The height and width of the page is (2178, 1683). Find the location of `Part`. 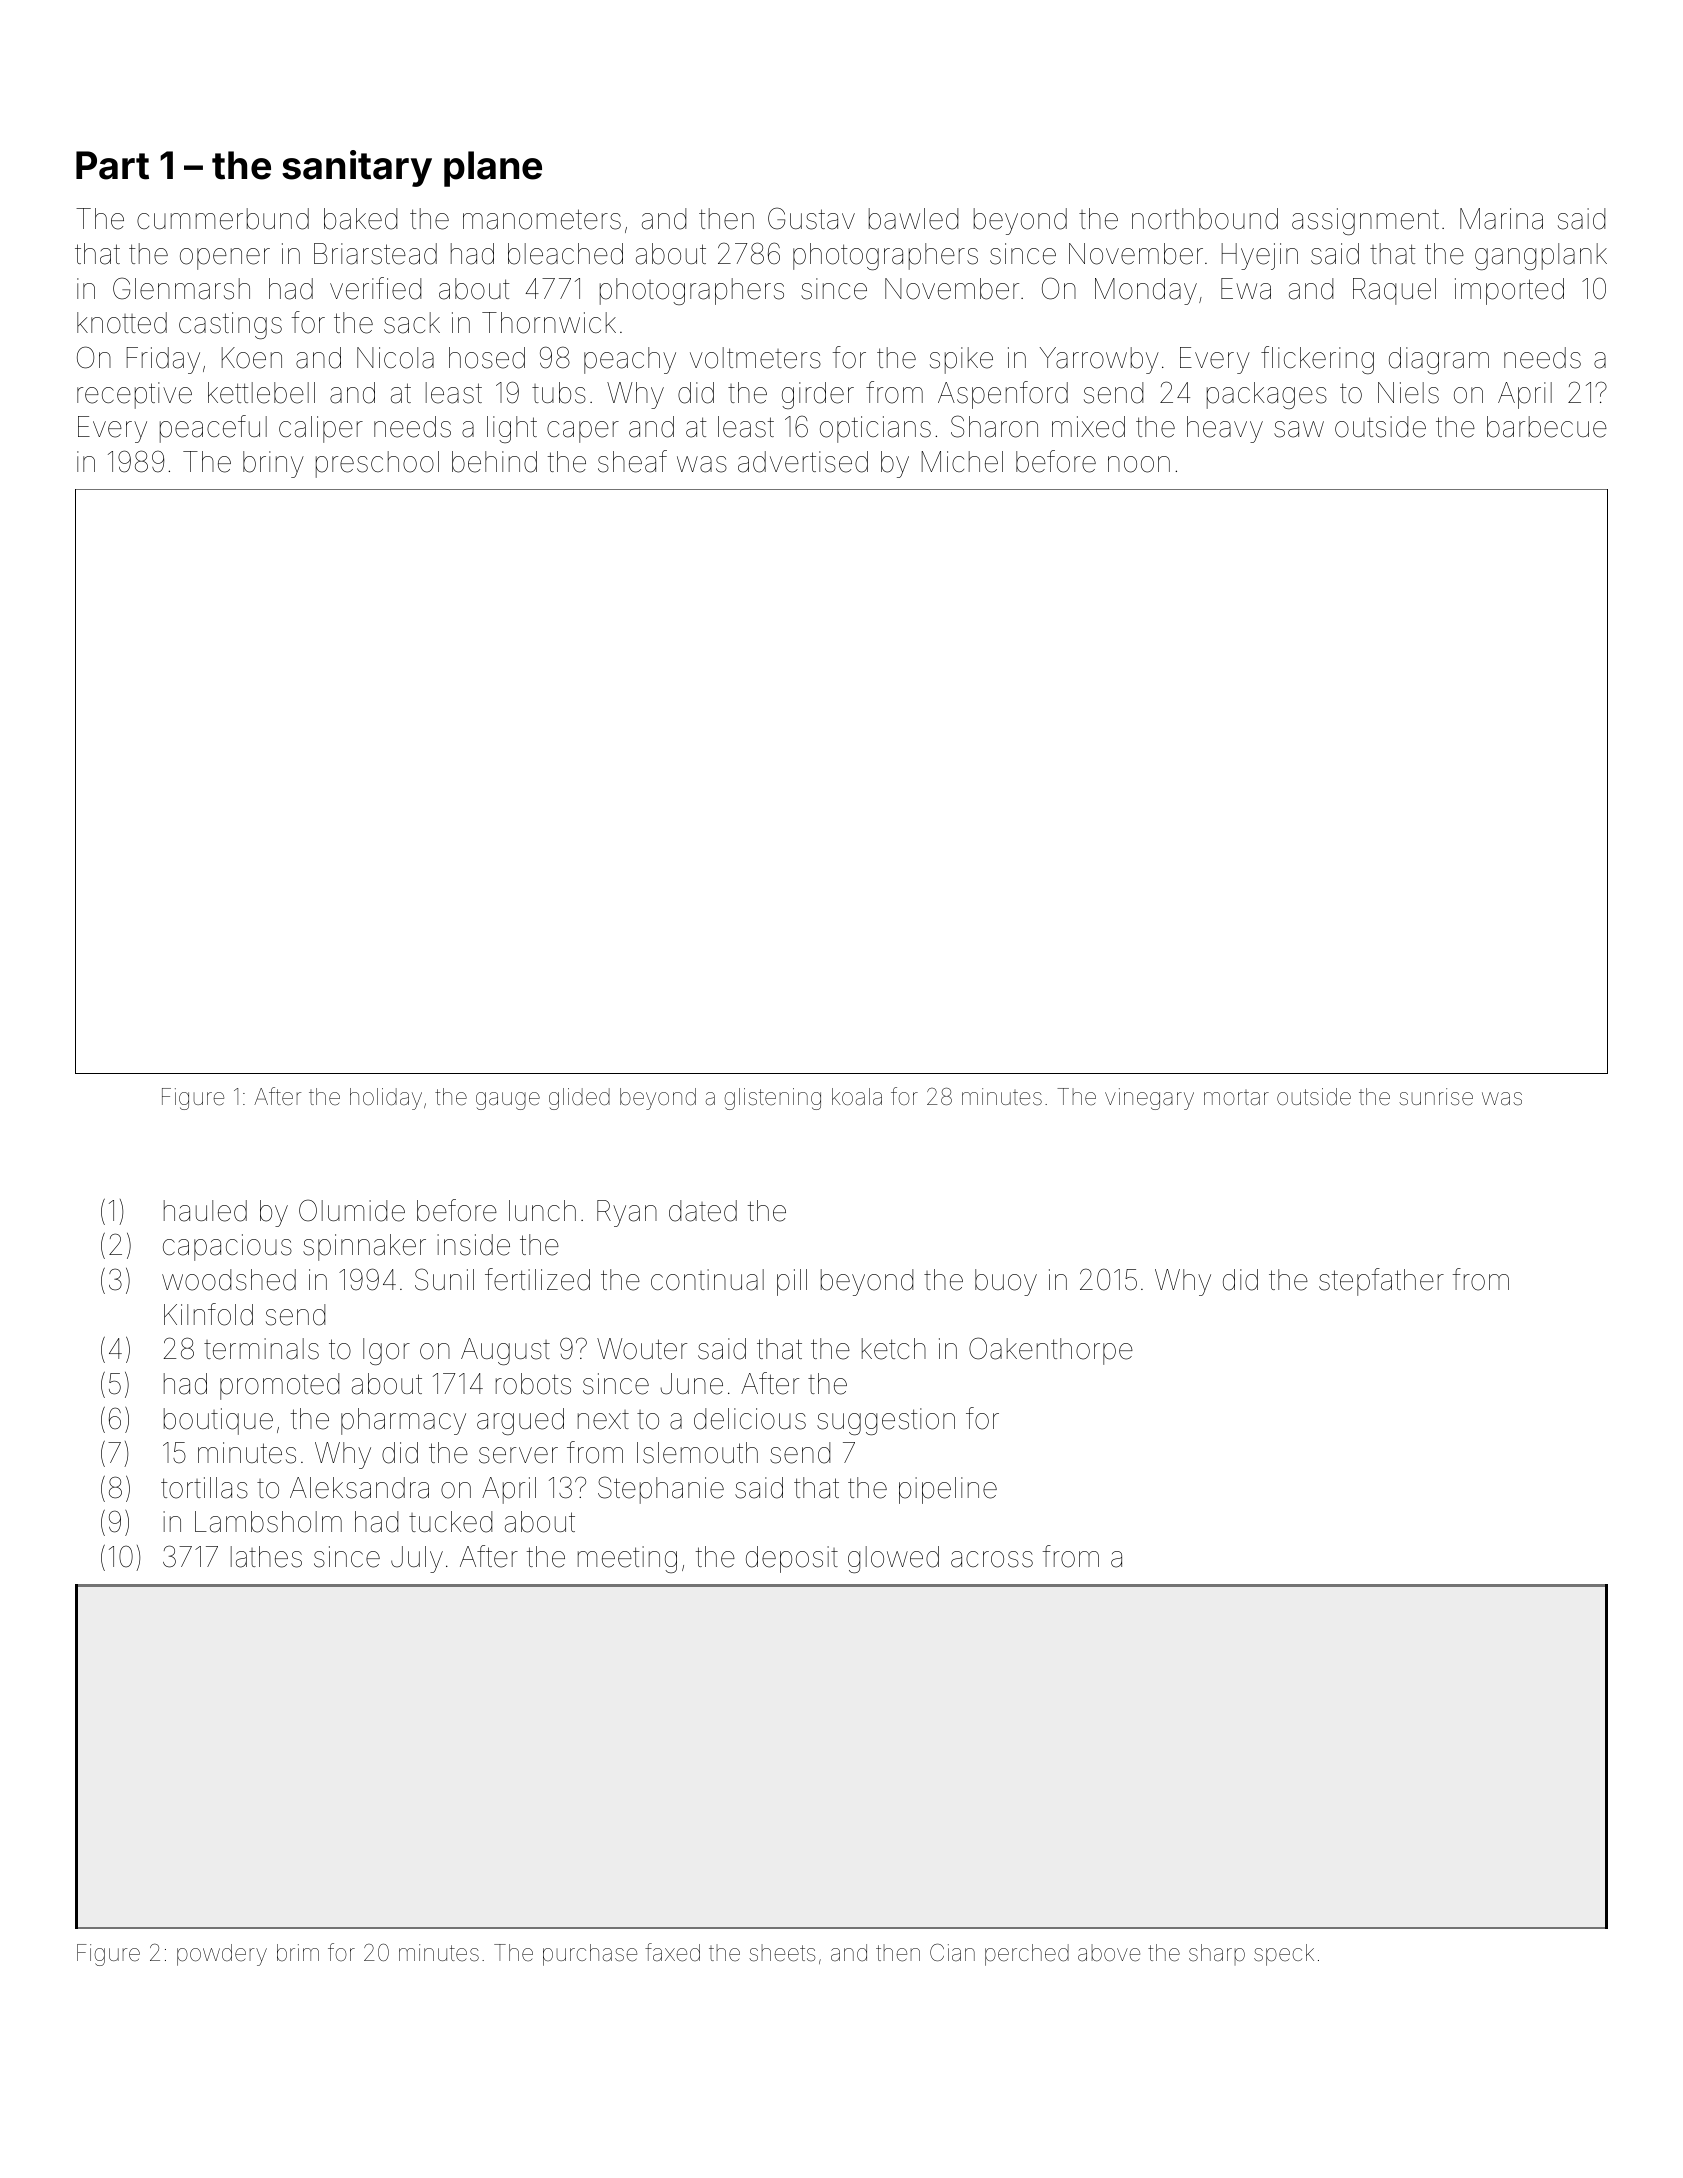

Part is located at coordinates (112, 165).
